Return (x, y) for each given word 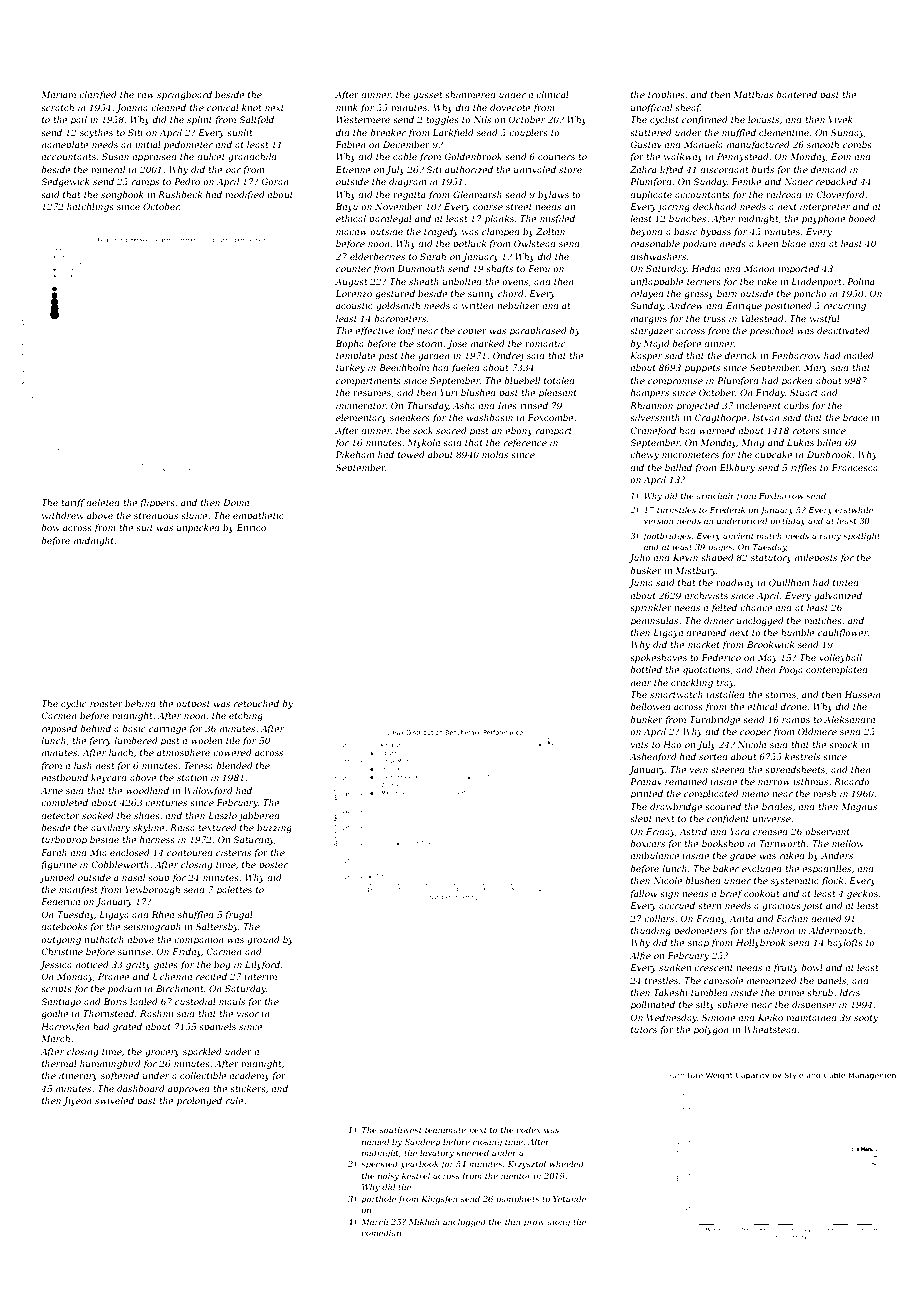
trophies (666, 95)
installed (726, 694)
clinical (552, 94)
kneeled (472, 1153)
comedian (381, 1233)
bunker (646, 719)
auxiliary (110, 828)
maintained (811, 1017)
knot (252, 107)
